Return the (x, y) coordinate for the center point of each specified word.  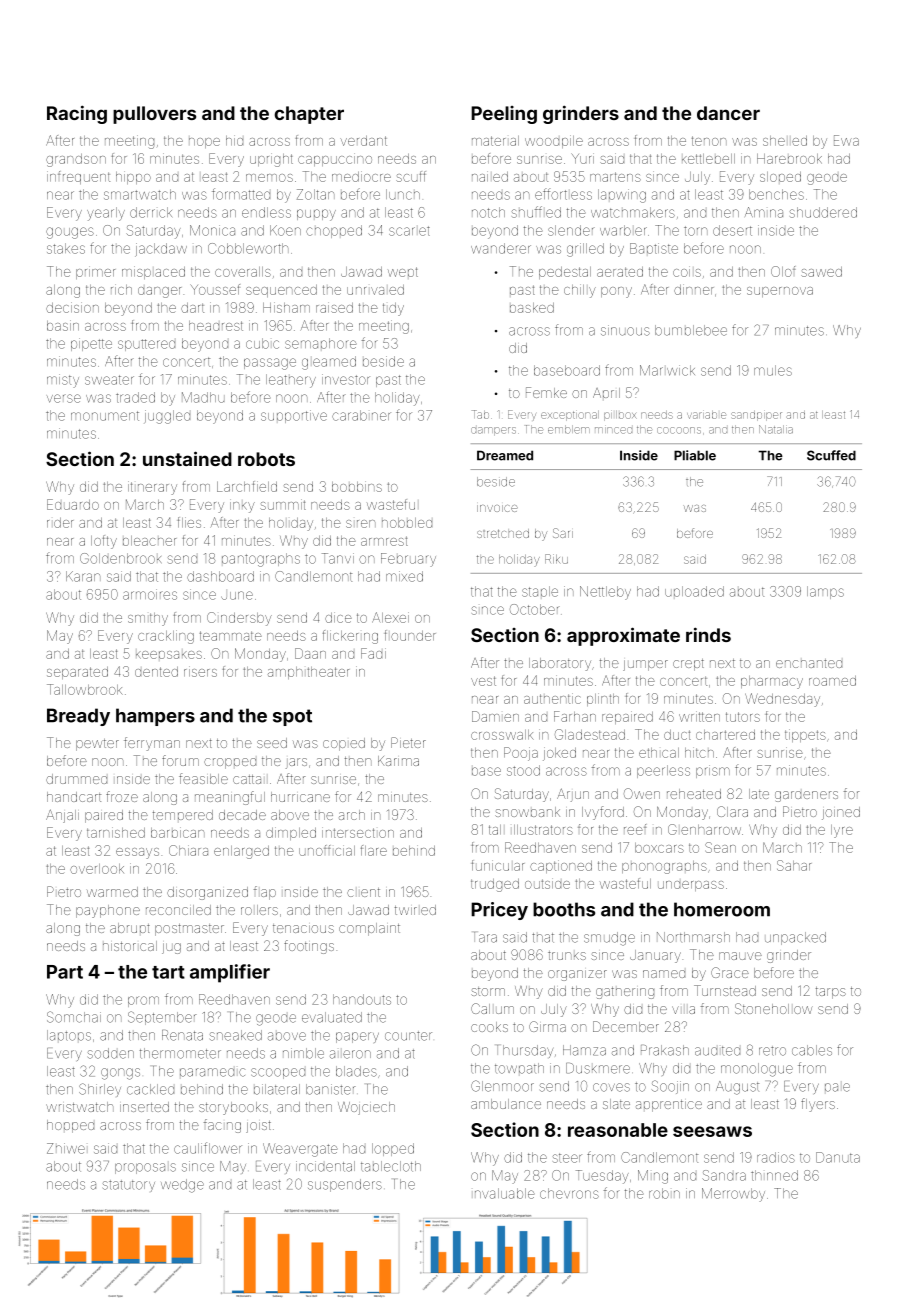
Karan (83, 576)
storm (488, 991)
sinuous (625, 330)
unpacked (795, 938)
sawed (821, 272)
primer (95, 272)
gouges (70, 233)
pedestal (565, 273)
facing (222, 1126)
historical (130, 946)
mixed (404, 576)
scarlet (409, 231)
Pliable (695, 455)
